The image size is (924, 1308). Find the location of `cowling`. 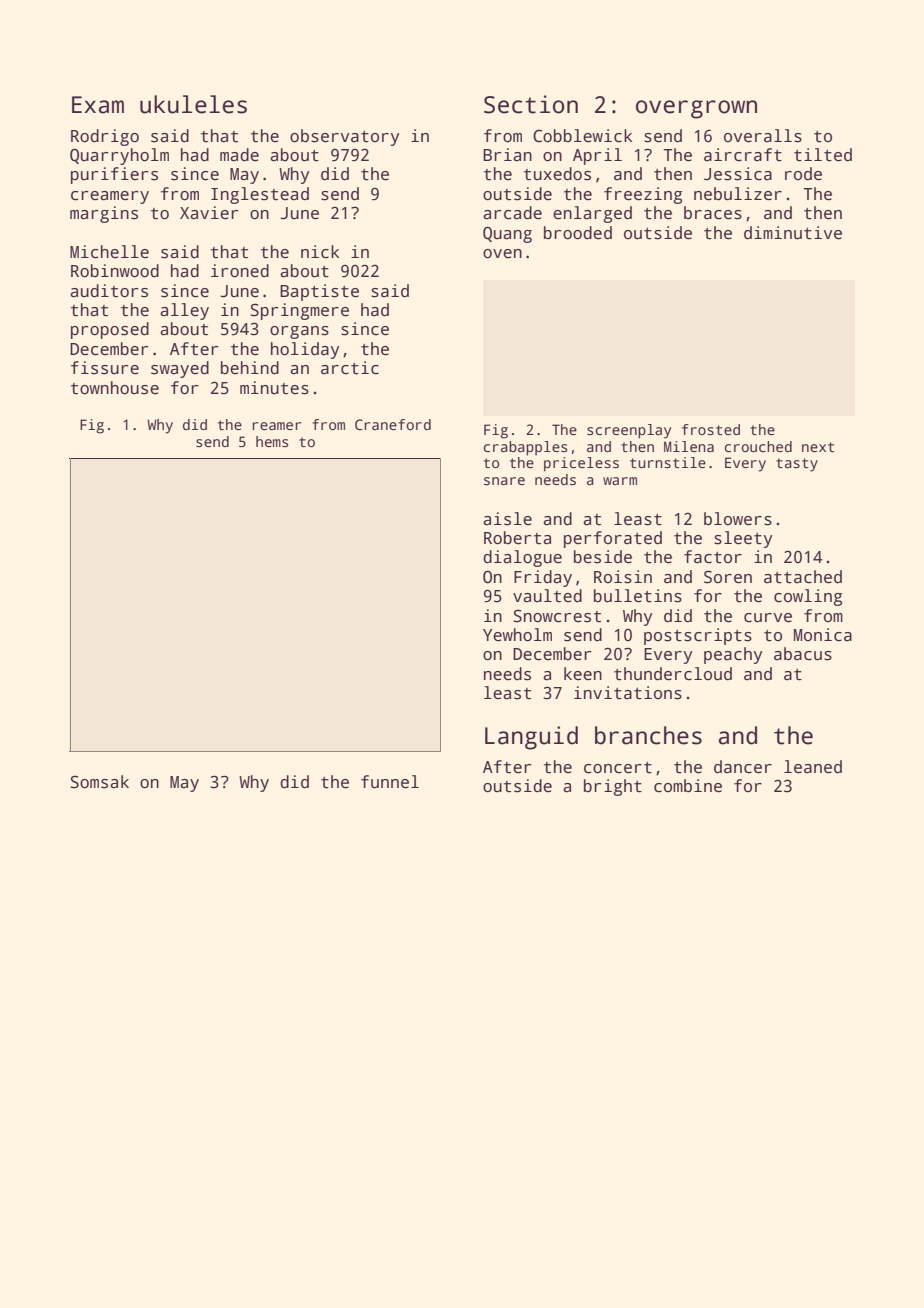

cowling is located at coordinates (808, 597).
